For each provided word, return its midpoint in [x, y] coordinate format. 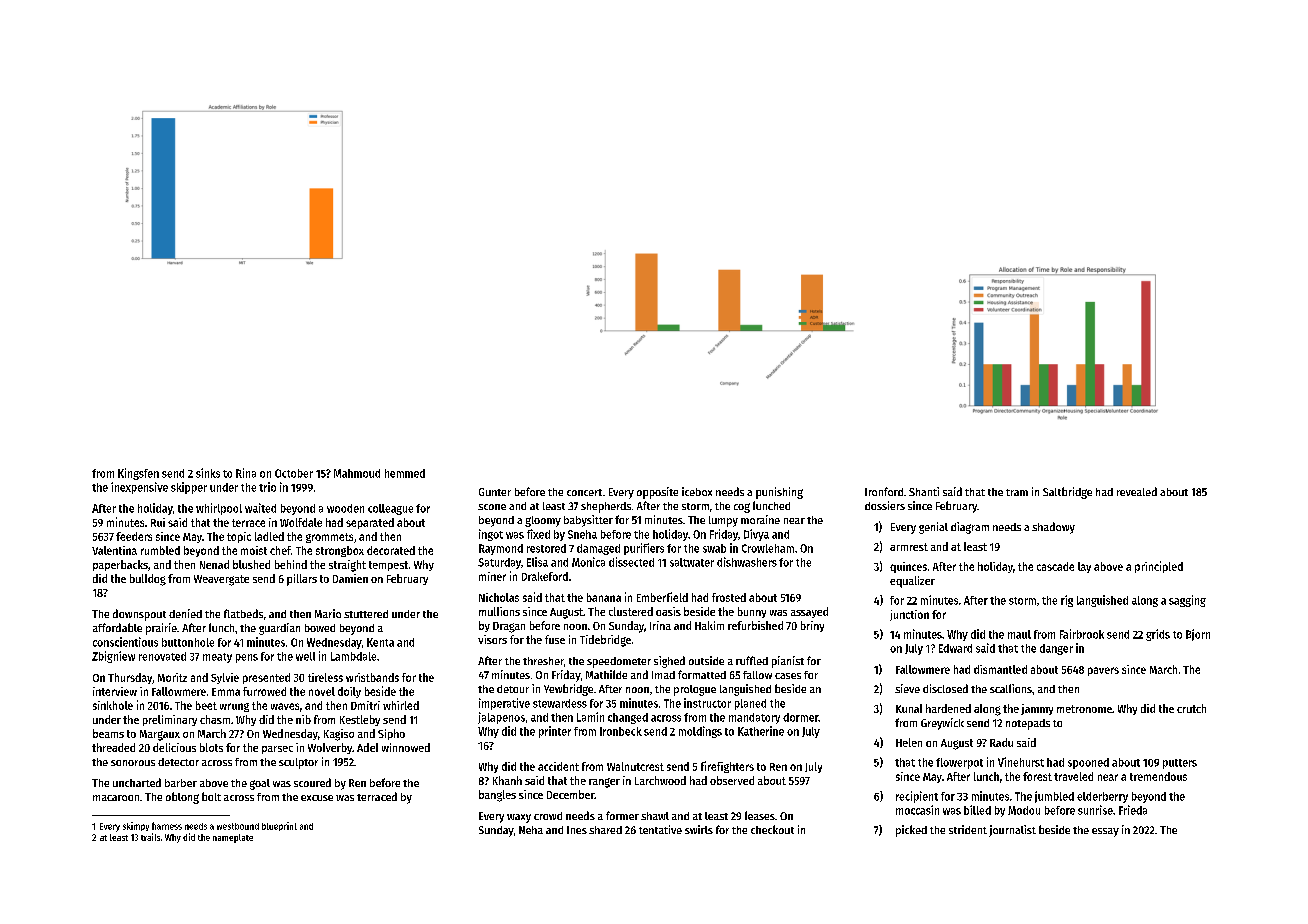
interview [115, 691]
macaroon [116, 798]
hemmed [405, 473]
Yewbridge [568, 690]
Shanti [924, 491]
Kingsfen [138, 474]
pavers [1103, 671]
